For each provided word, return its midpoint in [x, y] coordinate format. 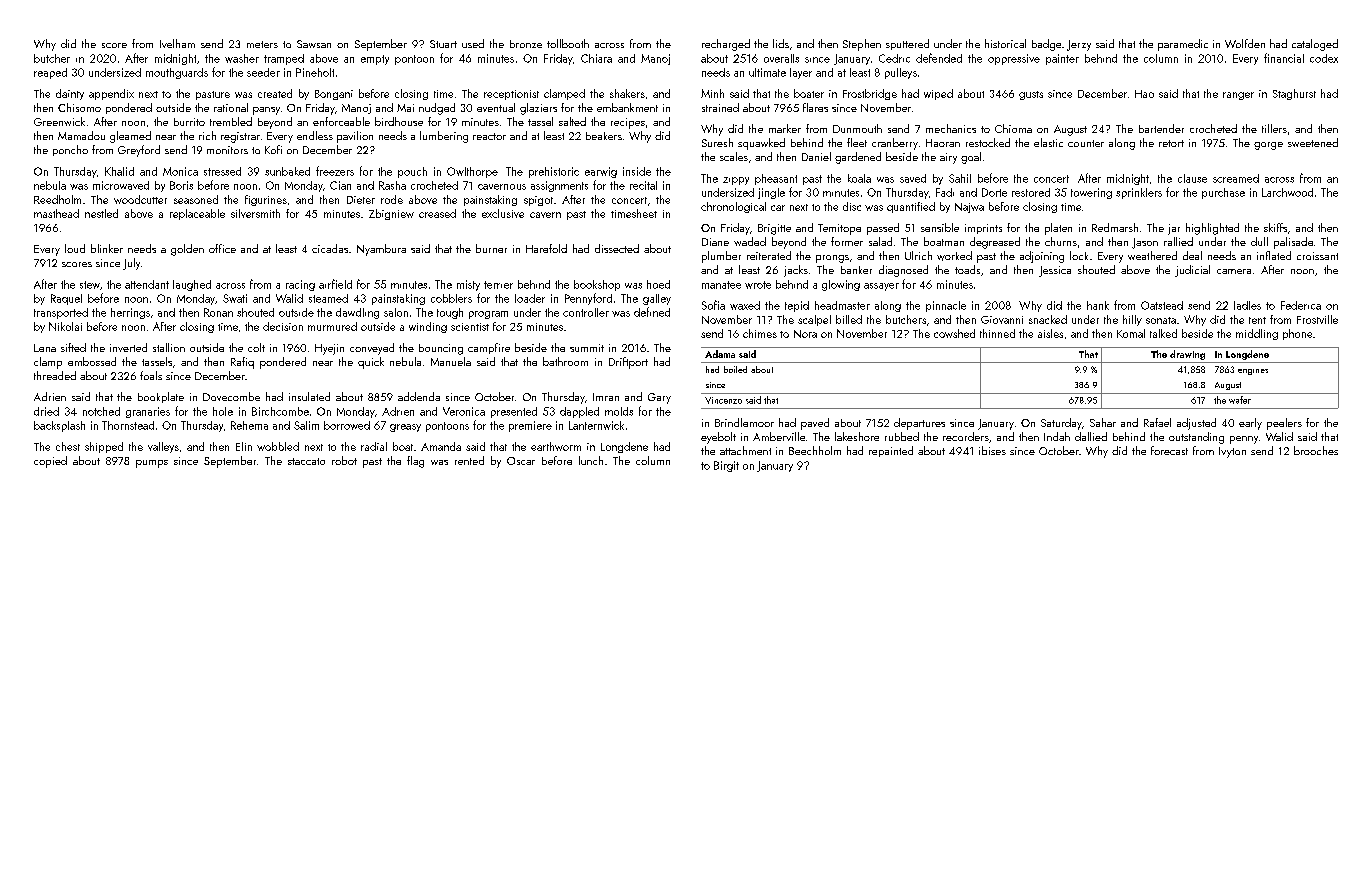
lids [781, 43]
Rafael [1157, 422]
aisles [1050, 333]
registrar [240, 137]
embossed [92, 361]
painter [1062, 59]
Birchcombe [280, 411]
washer [242, 58]
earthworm [556, 446]
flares [815, 107]
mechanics [951, 128]
